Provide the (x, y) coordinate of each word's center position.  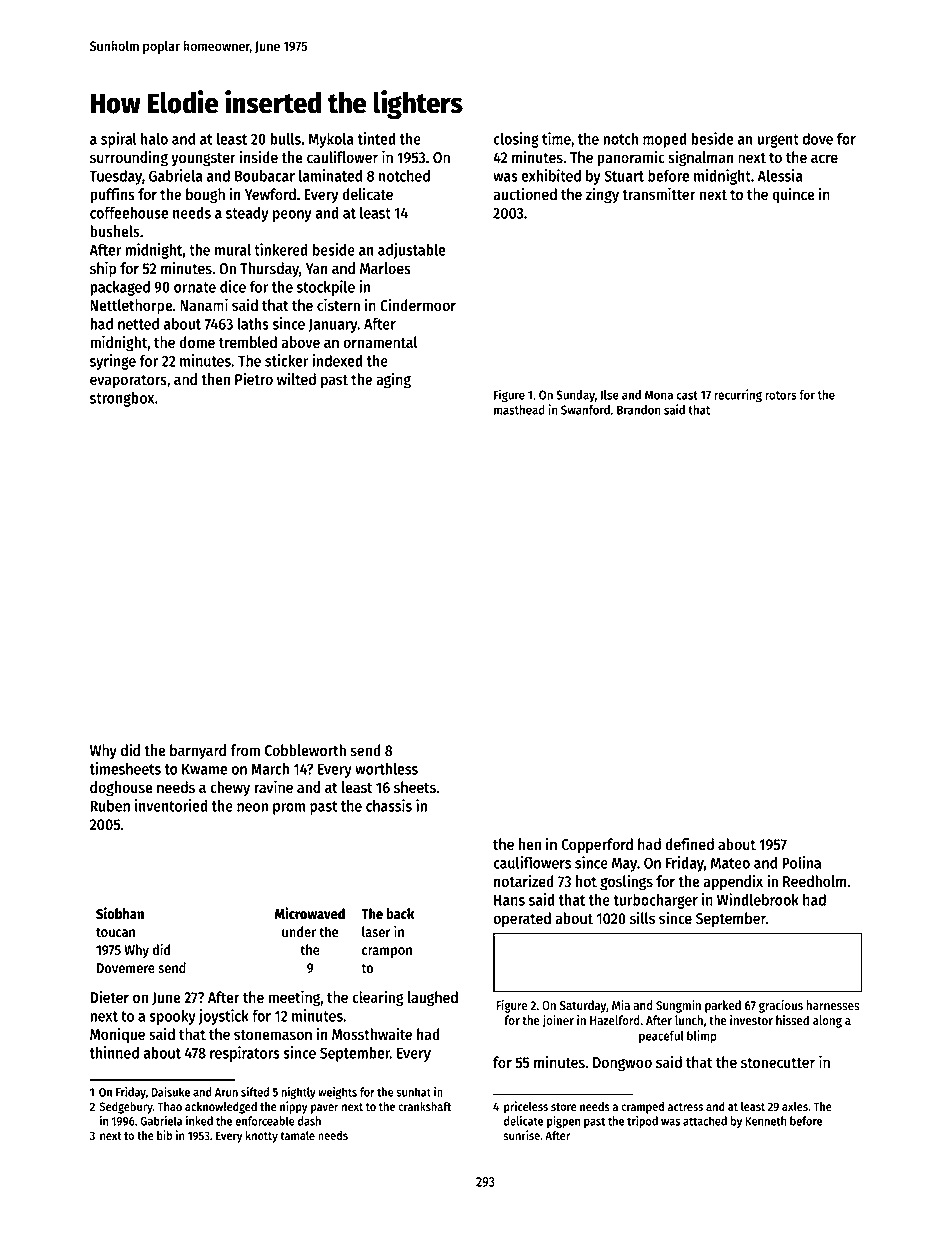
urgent (778, 141)
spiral (119, 140)
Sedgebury (126, 1108)
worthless (386, 769)
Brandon (638, 410)
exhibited (551, 175)
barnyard (198, 752)
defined (689, 844)
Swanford (585, 410)
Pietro (254, 378)
